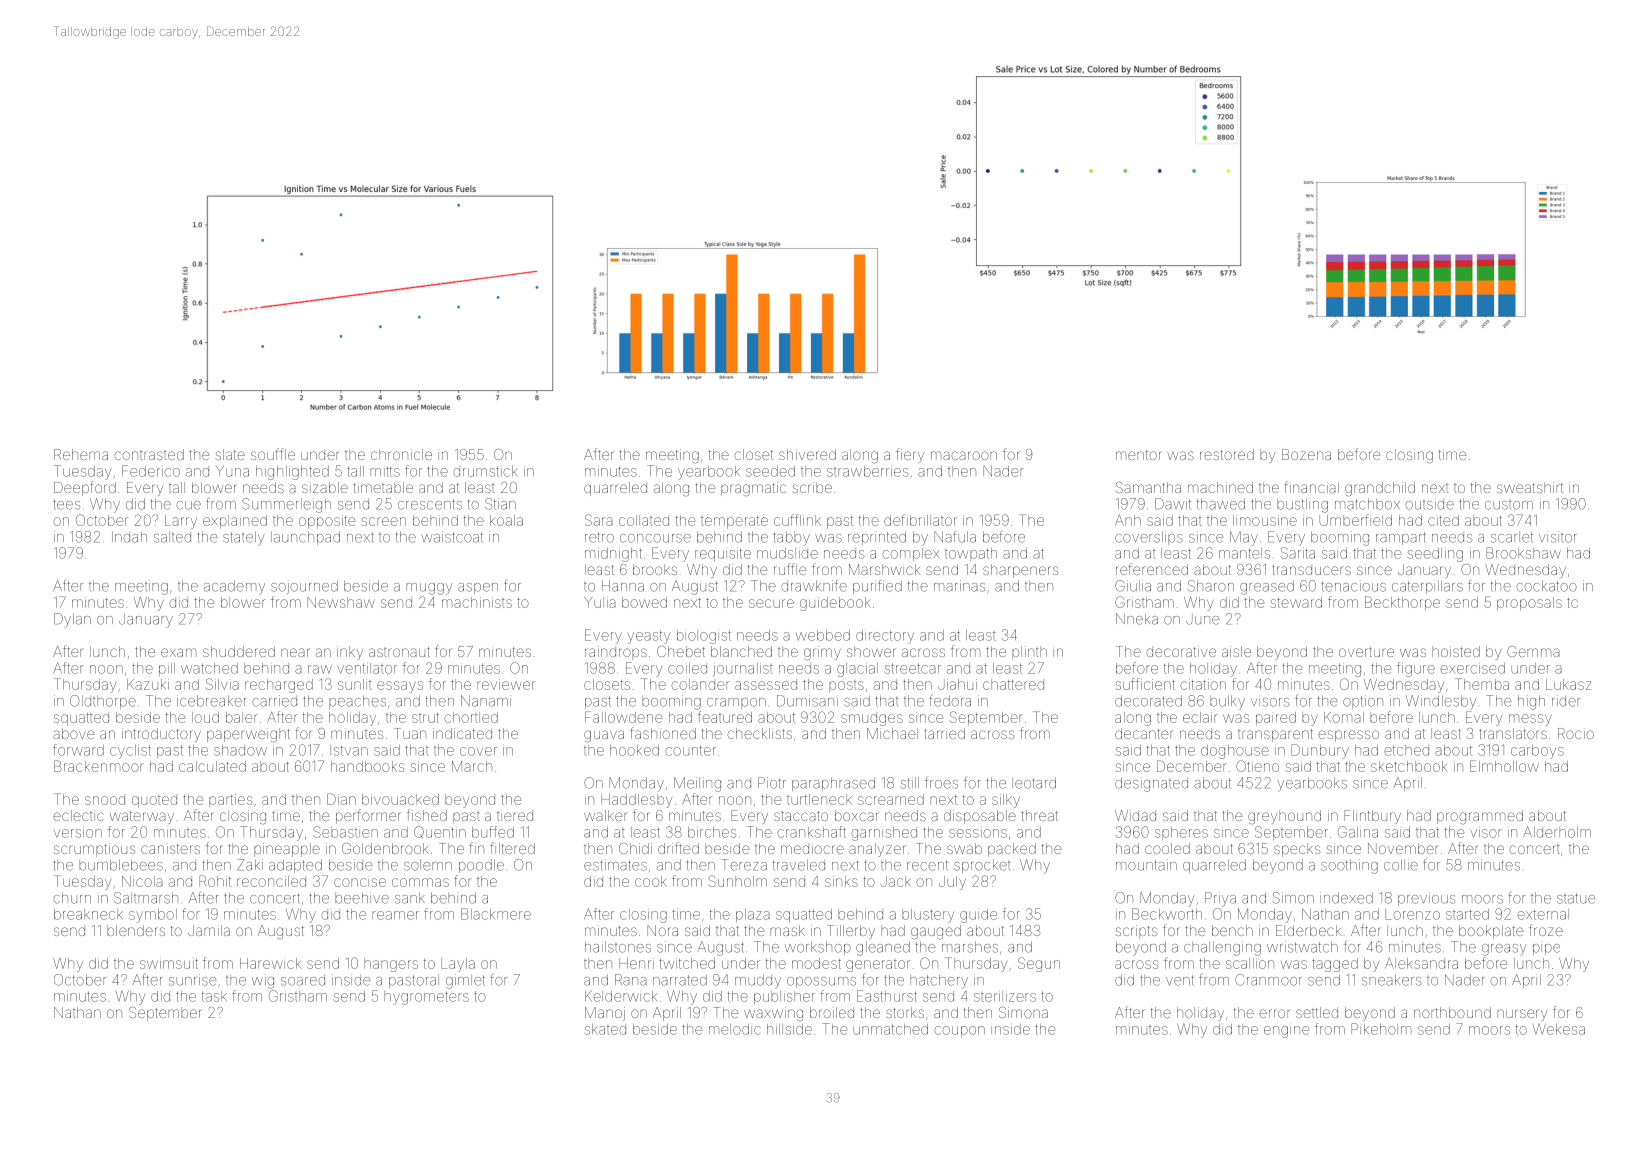 Image resolution: width=1651 pixels, height=1167 pixels. Describe the element at coordinates (1220, 899) in the page. I see `Priya` at that location.
